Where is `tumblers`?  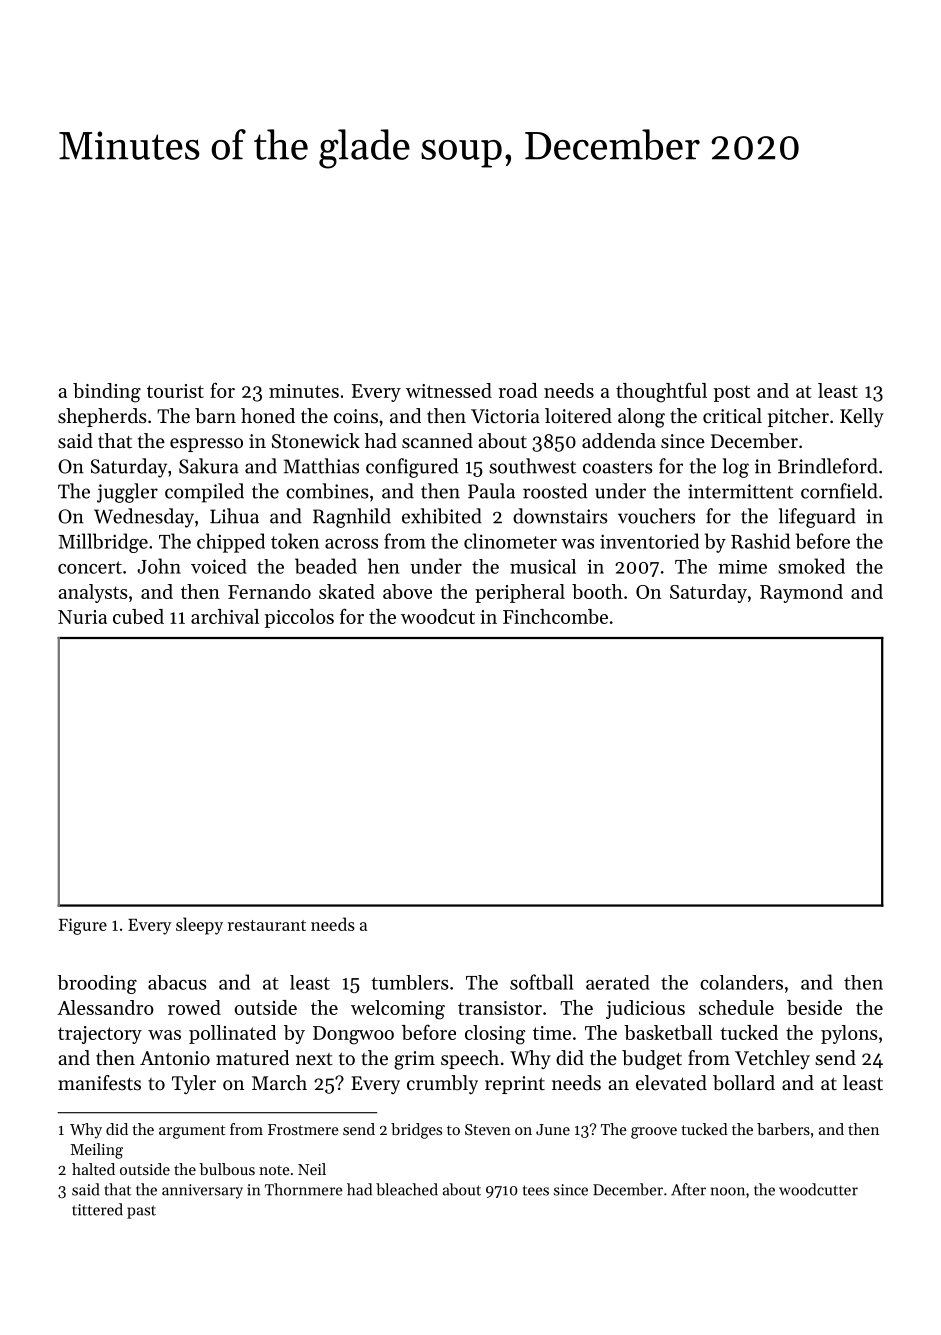
tumblers is located at coordinates (409, 982).
